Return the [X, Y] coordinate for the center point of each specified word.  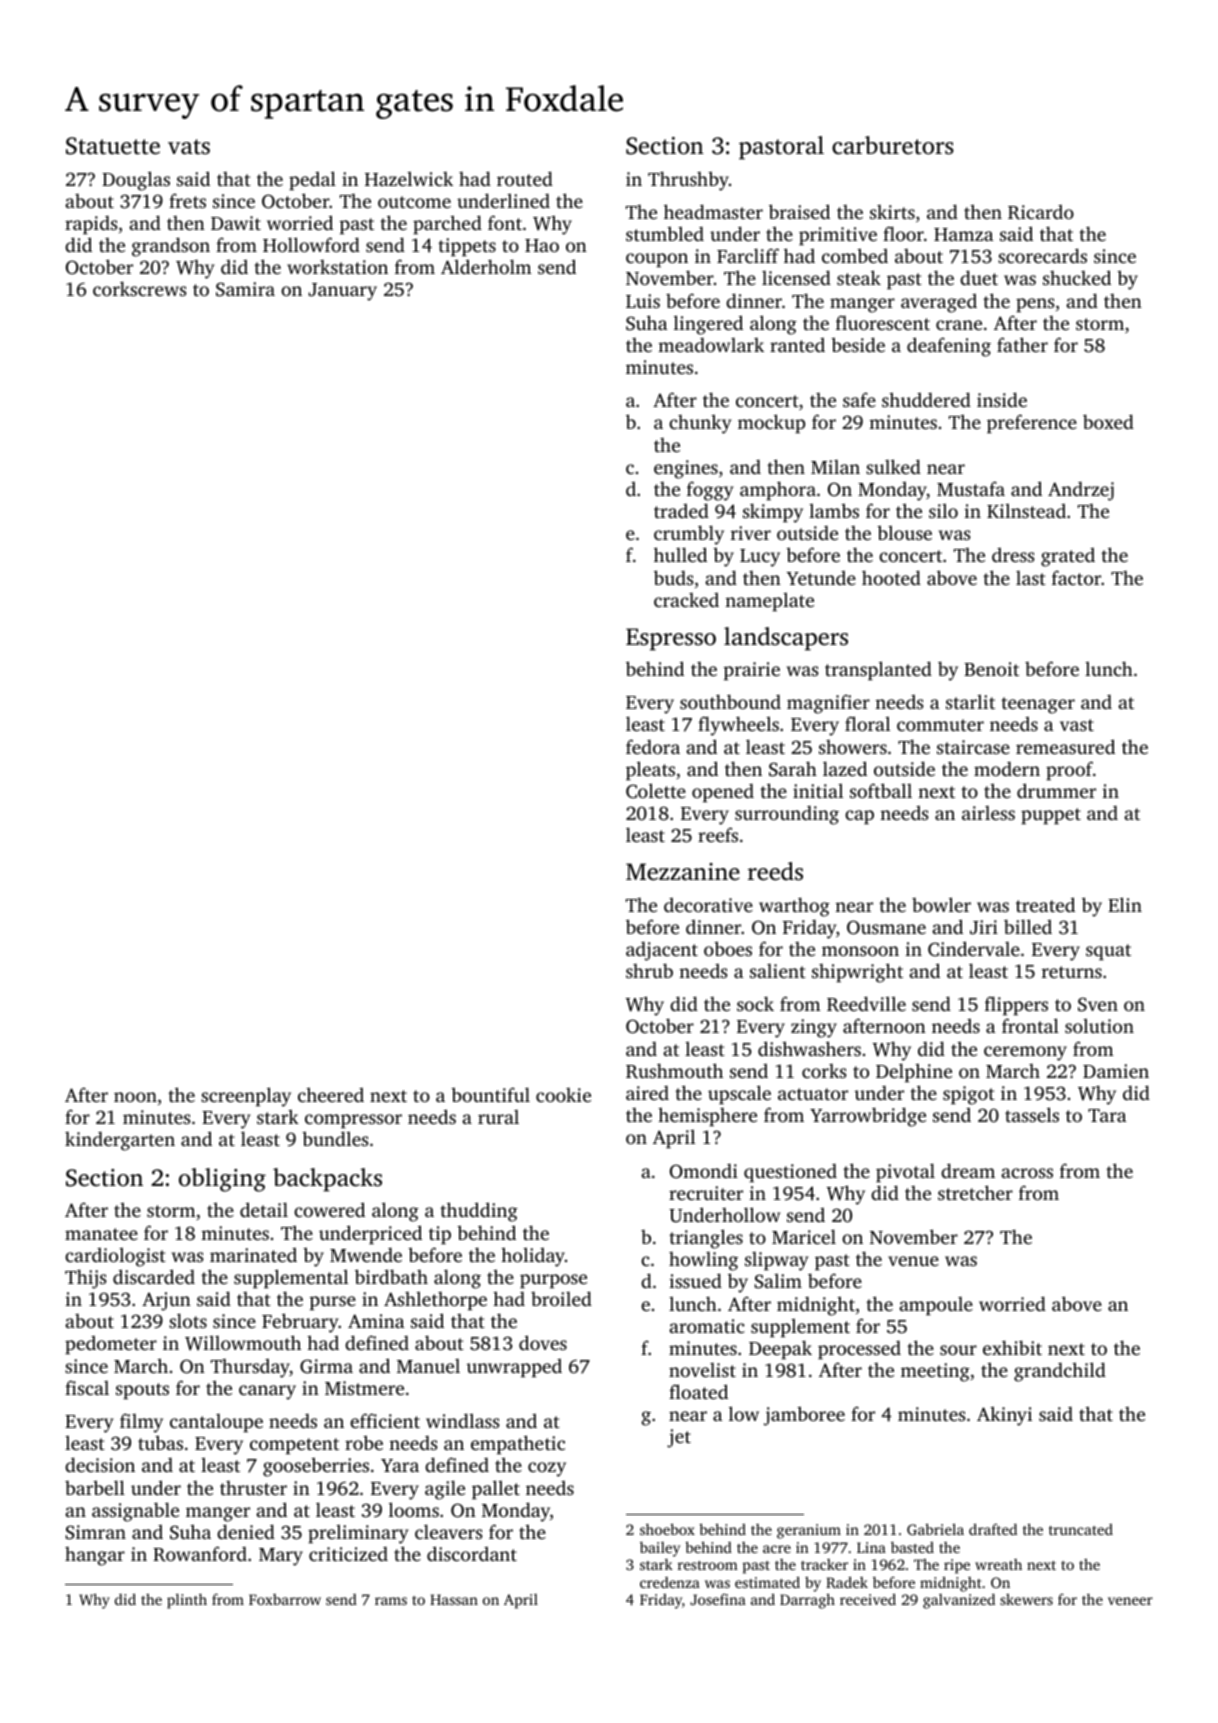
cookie [563, 1095]
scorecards [1042, 255]
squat [1108, 952]
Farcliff [748, 255]
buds [673, 577]
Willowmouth [243, 1343]
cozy [547, 1469]
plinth [187, 1601]
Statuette [113, 146]
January [342, 292]
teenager [1038, 705]
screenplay [246, 1097]
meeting [935, 1372]
